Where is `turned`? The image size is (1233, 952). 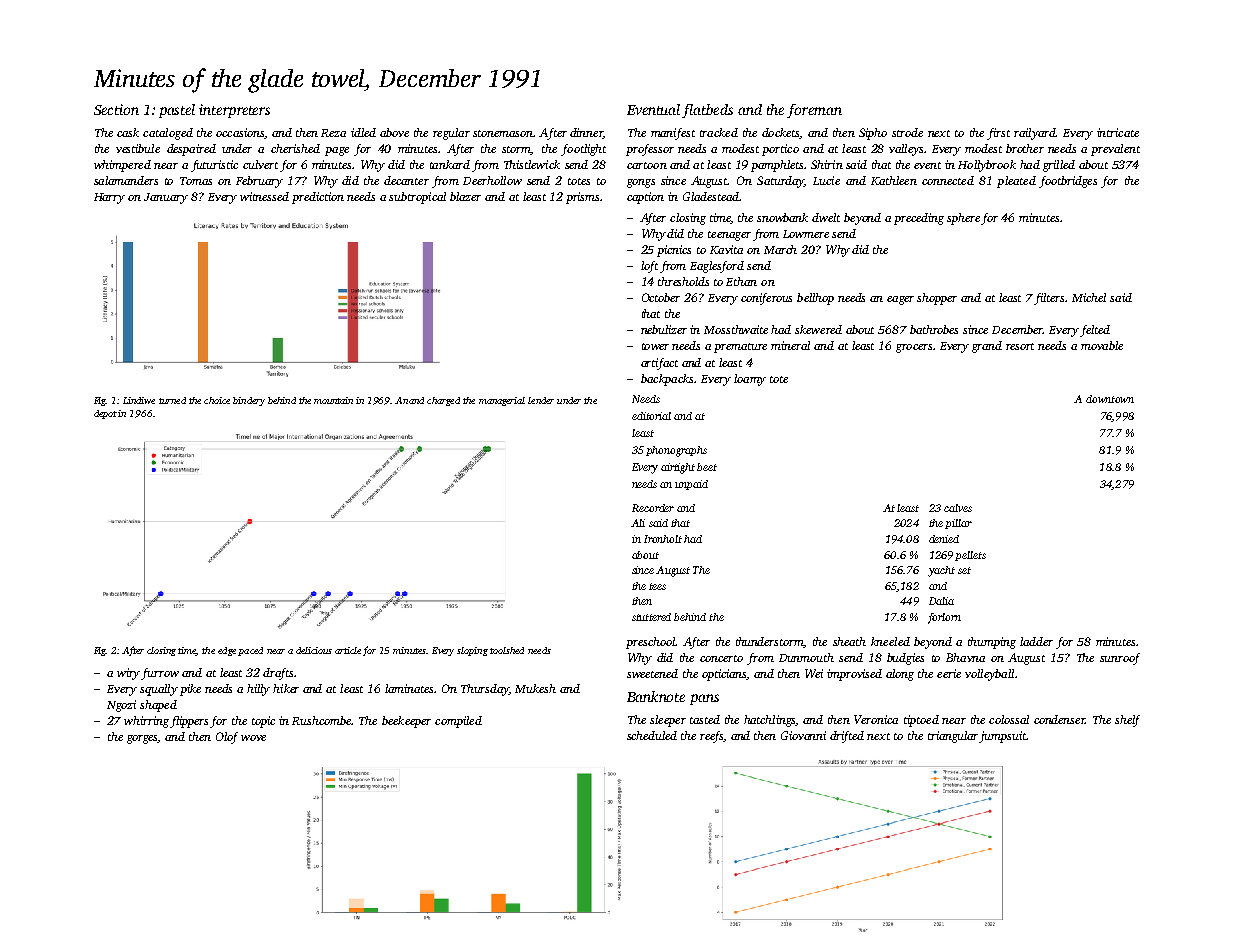 turned is located at coordinates (172, 400).
